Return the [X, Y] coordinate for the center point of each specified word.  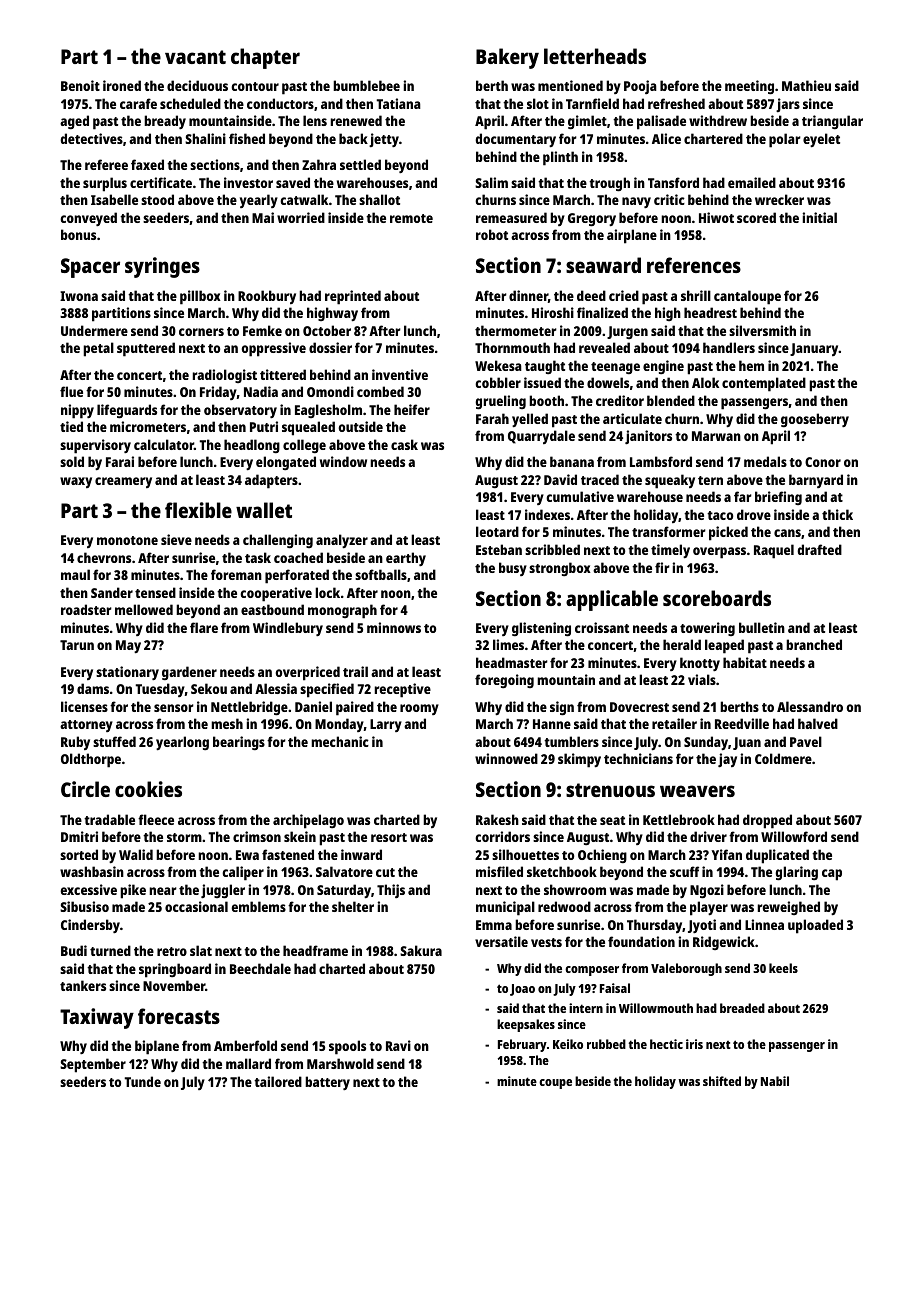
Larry [386, 725]
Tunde [142, 1081]
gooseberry [815, 420]
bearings [239, 743]
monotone [127, 540]
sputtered [146, 349]
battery [327, 1083]
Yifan [727, 854]
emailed [752, 182]
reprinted [353, 297]
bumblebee [366, 85]
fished [247, 138]
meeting [749, 87]
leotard [497, 531]
